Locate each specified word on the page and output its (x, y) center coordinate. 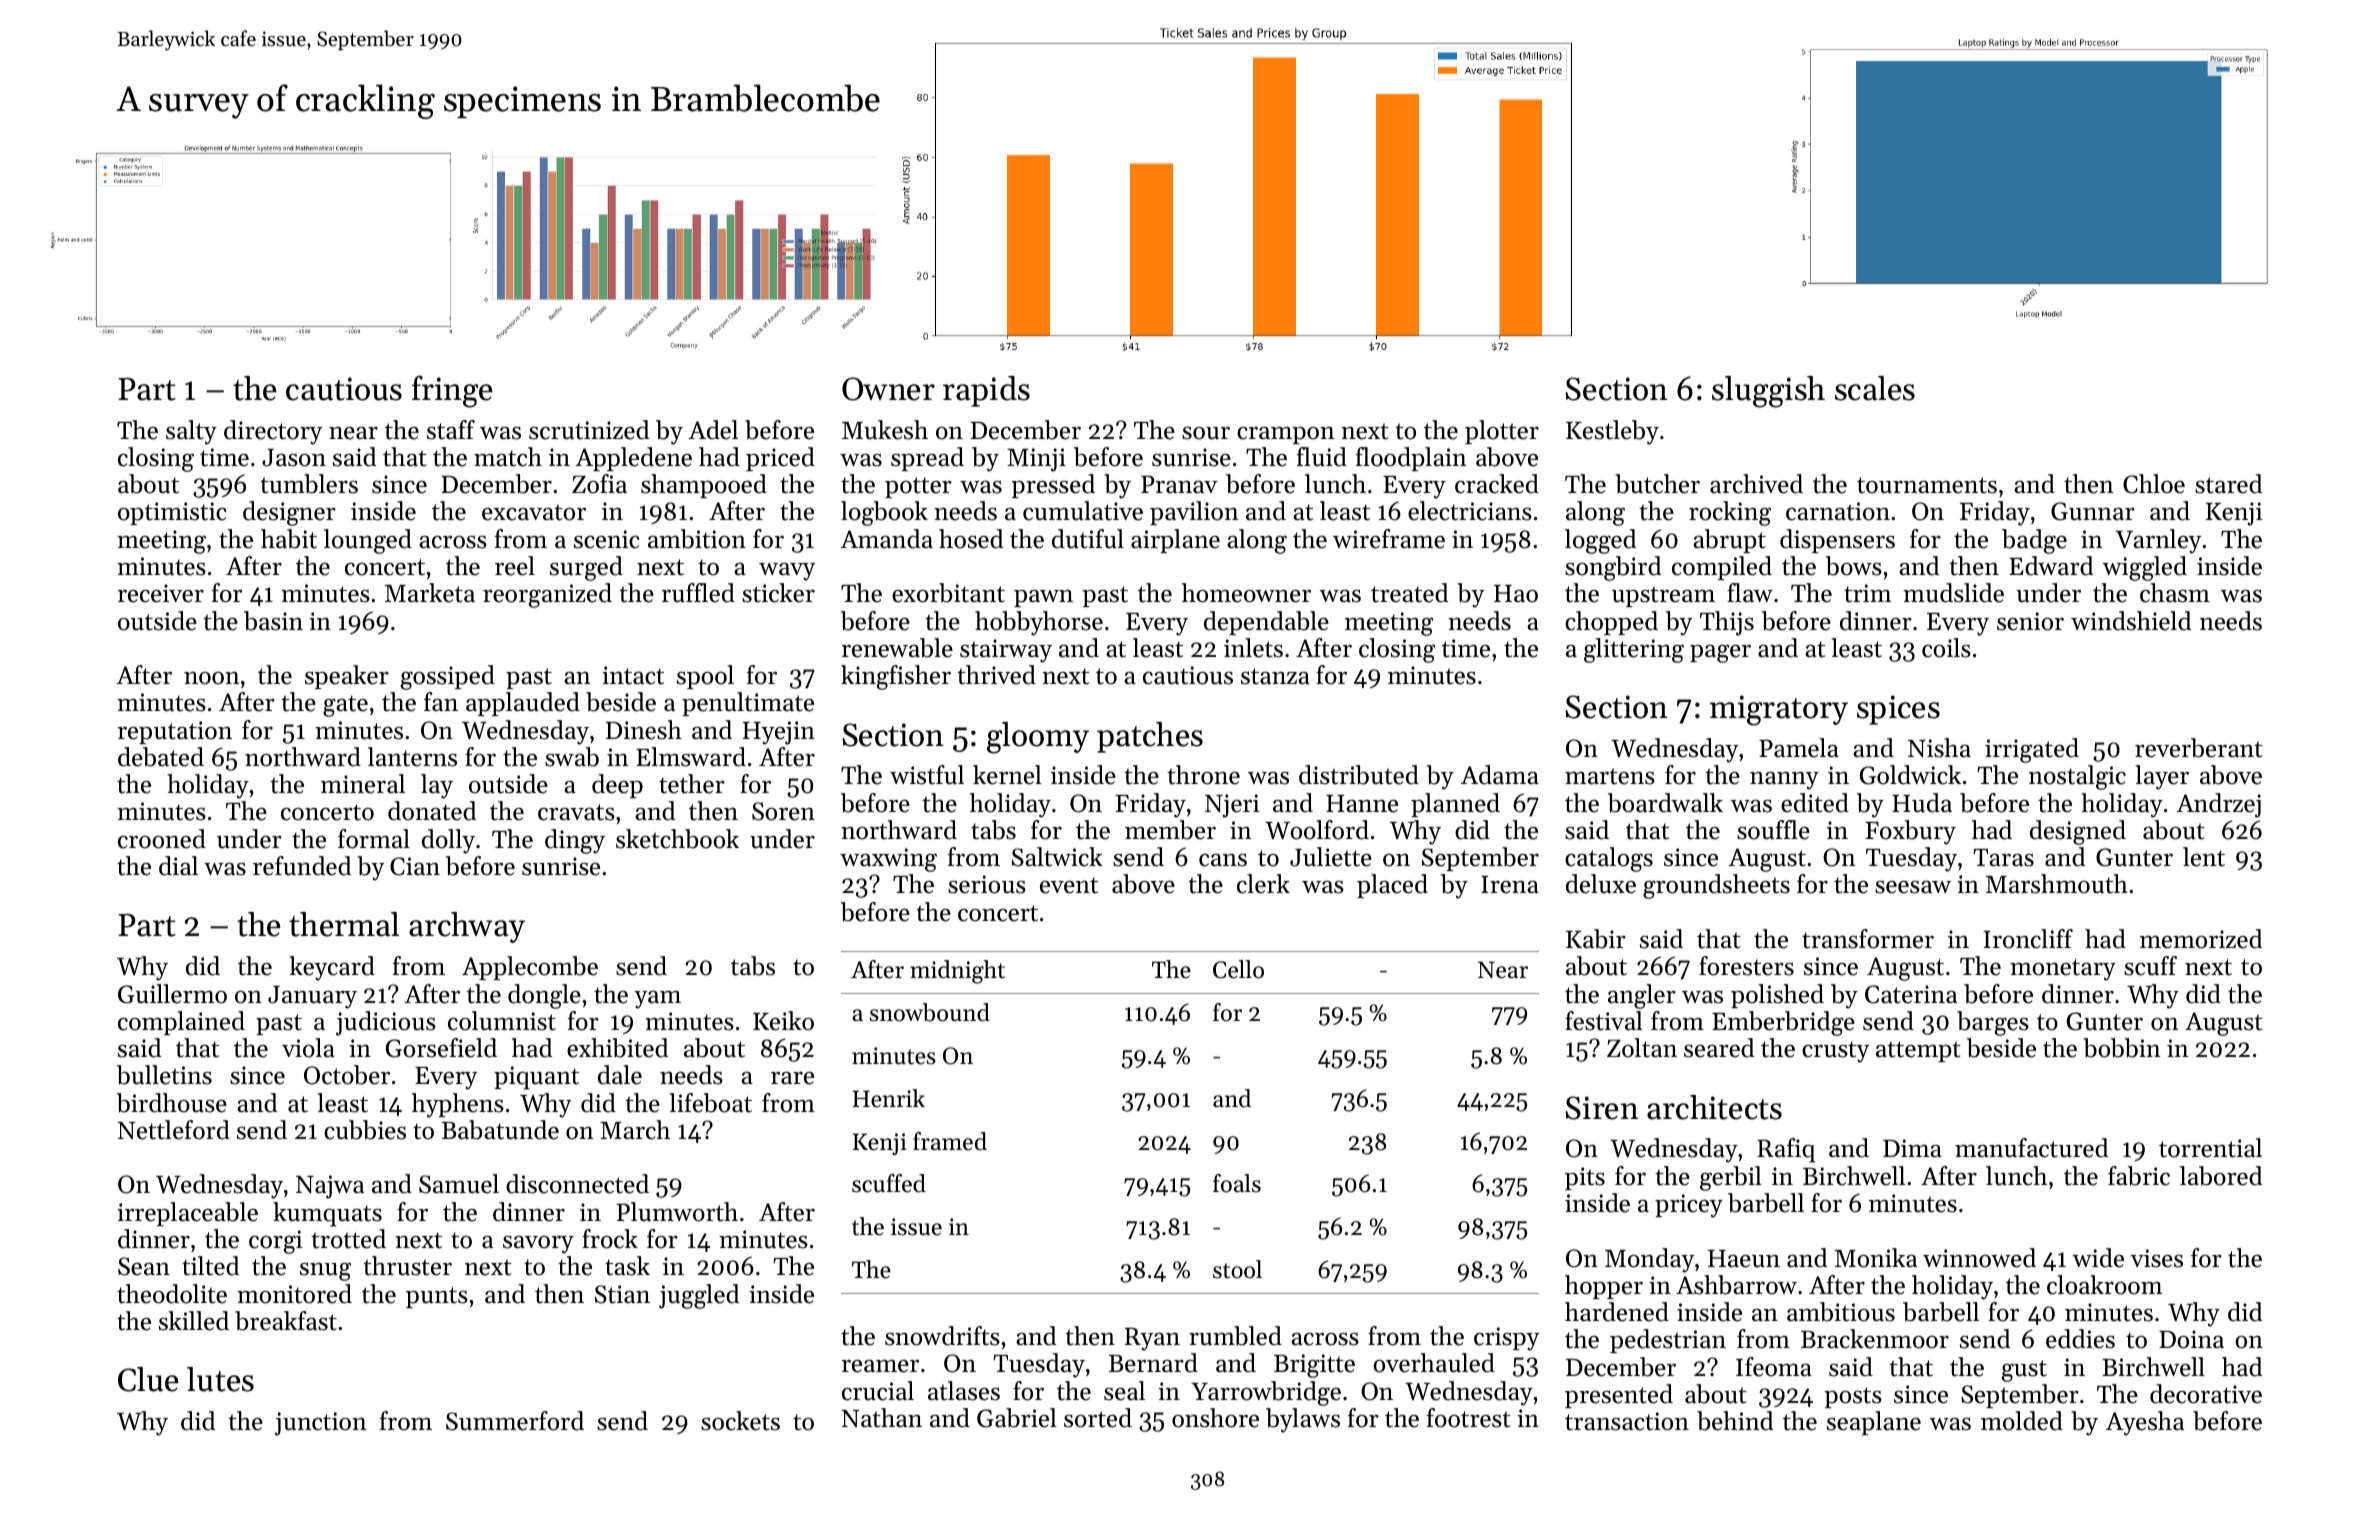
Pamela (1799, 748)
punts (437, 1297)
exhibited (617, 1048)
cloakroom (2104, 1285)
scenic (607, 539)
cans (1223, 860)
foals (1237, 1183)
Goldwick (1910, 775)
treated (1409, 593)
